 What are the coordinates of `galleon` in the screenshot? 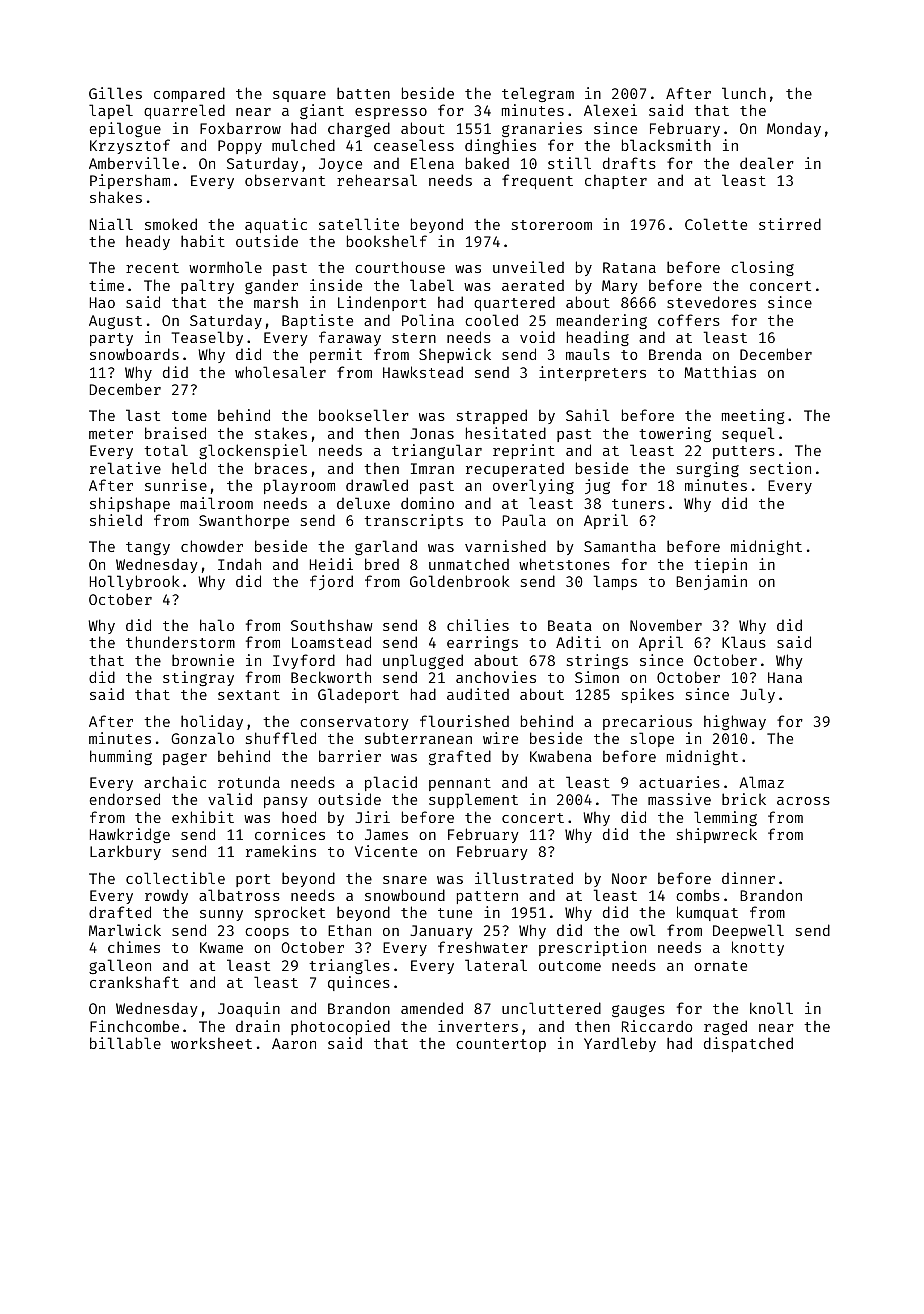 It's located at (120, 966).
